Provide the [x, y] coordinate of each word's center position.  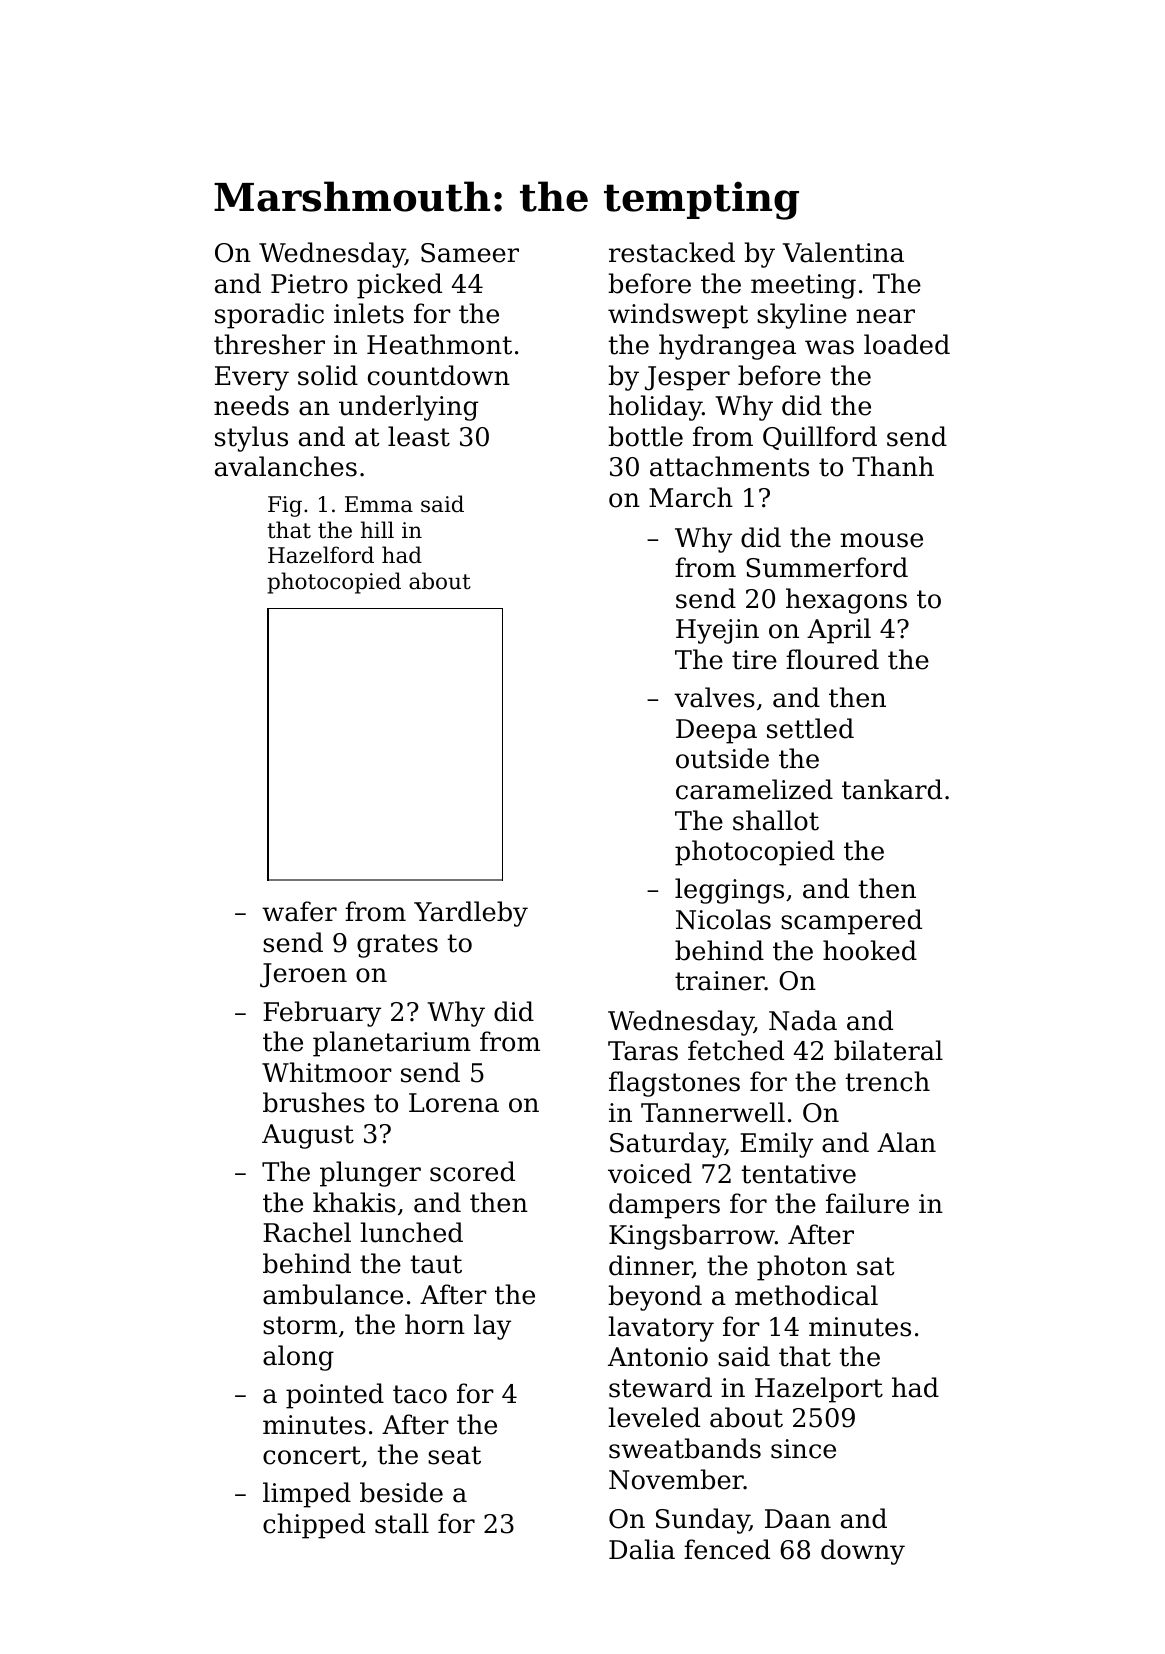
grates [397, 946]
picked [399, 286]
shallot [776, 820]
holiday [655, 408]
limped [307, 1495]
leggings [729, 891]
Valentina [843, 252]
